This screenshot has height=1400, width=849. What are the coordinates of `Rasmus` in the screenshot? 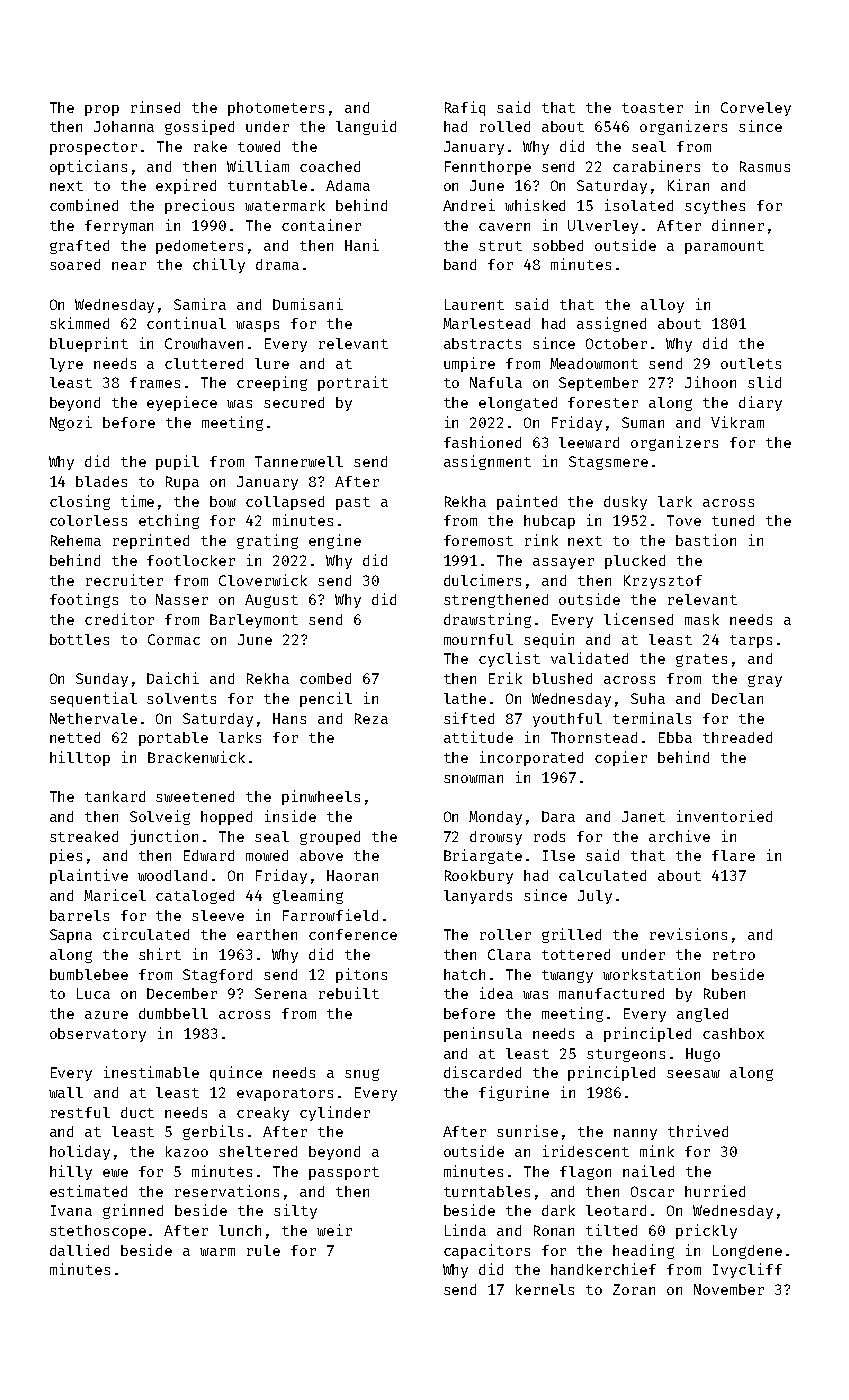 It's located at (765, 166).
